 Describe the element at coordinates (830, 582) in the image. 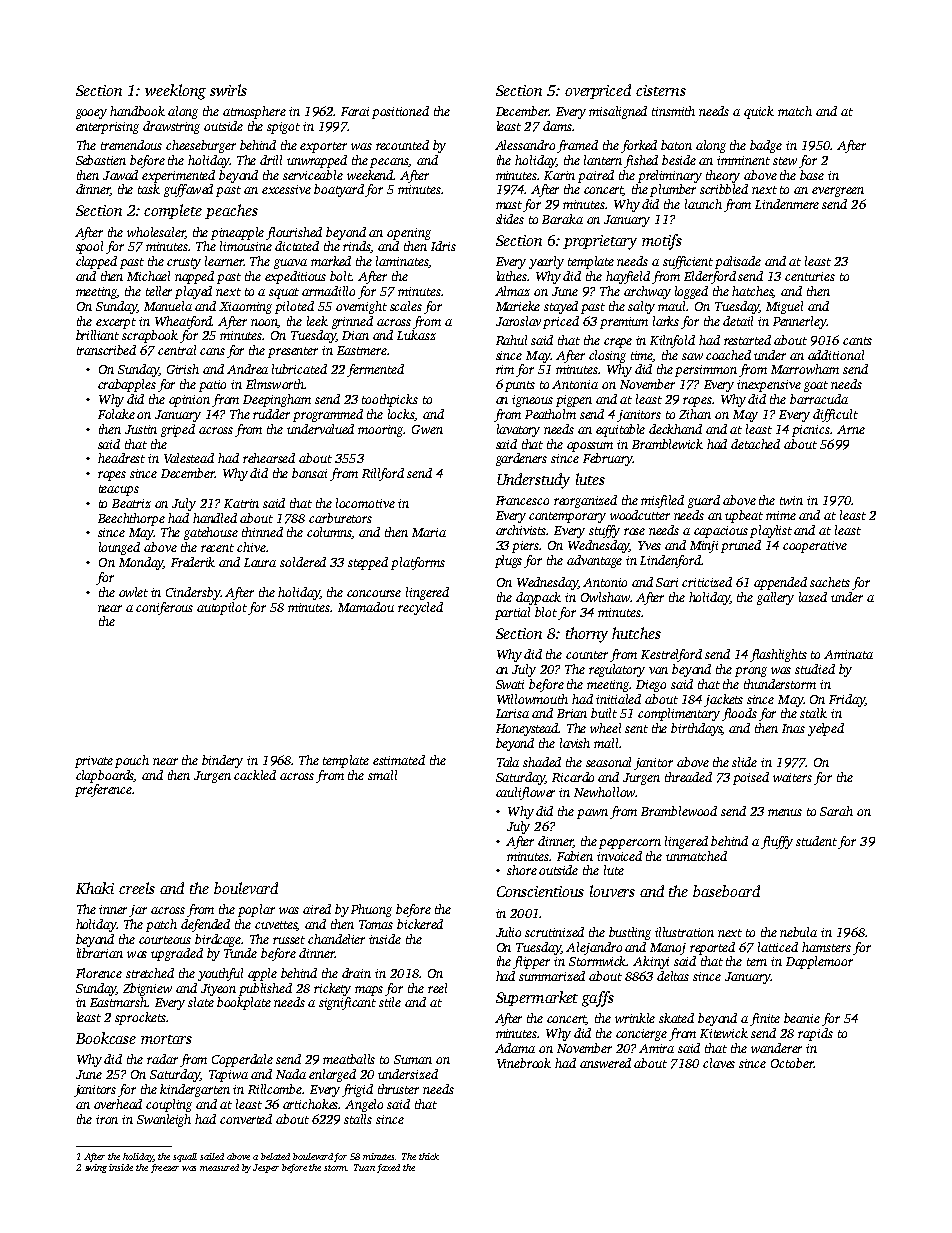

I see `sachets` at that location.
